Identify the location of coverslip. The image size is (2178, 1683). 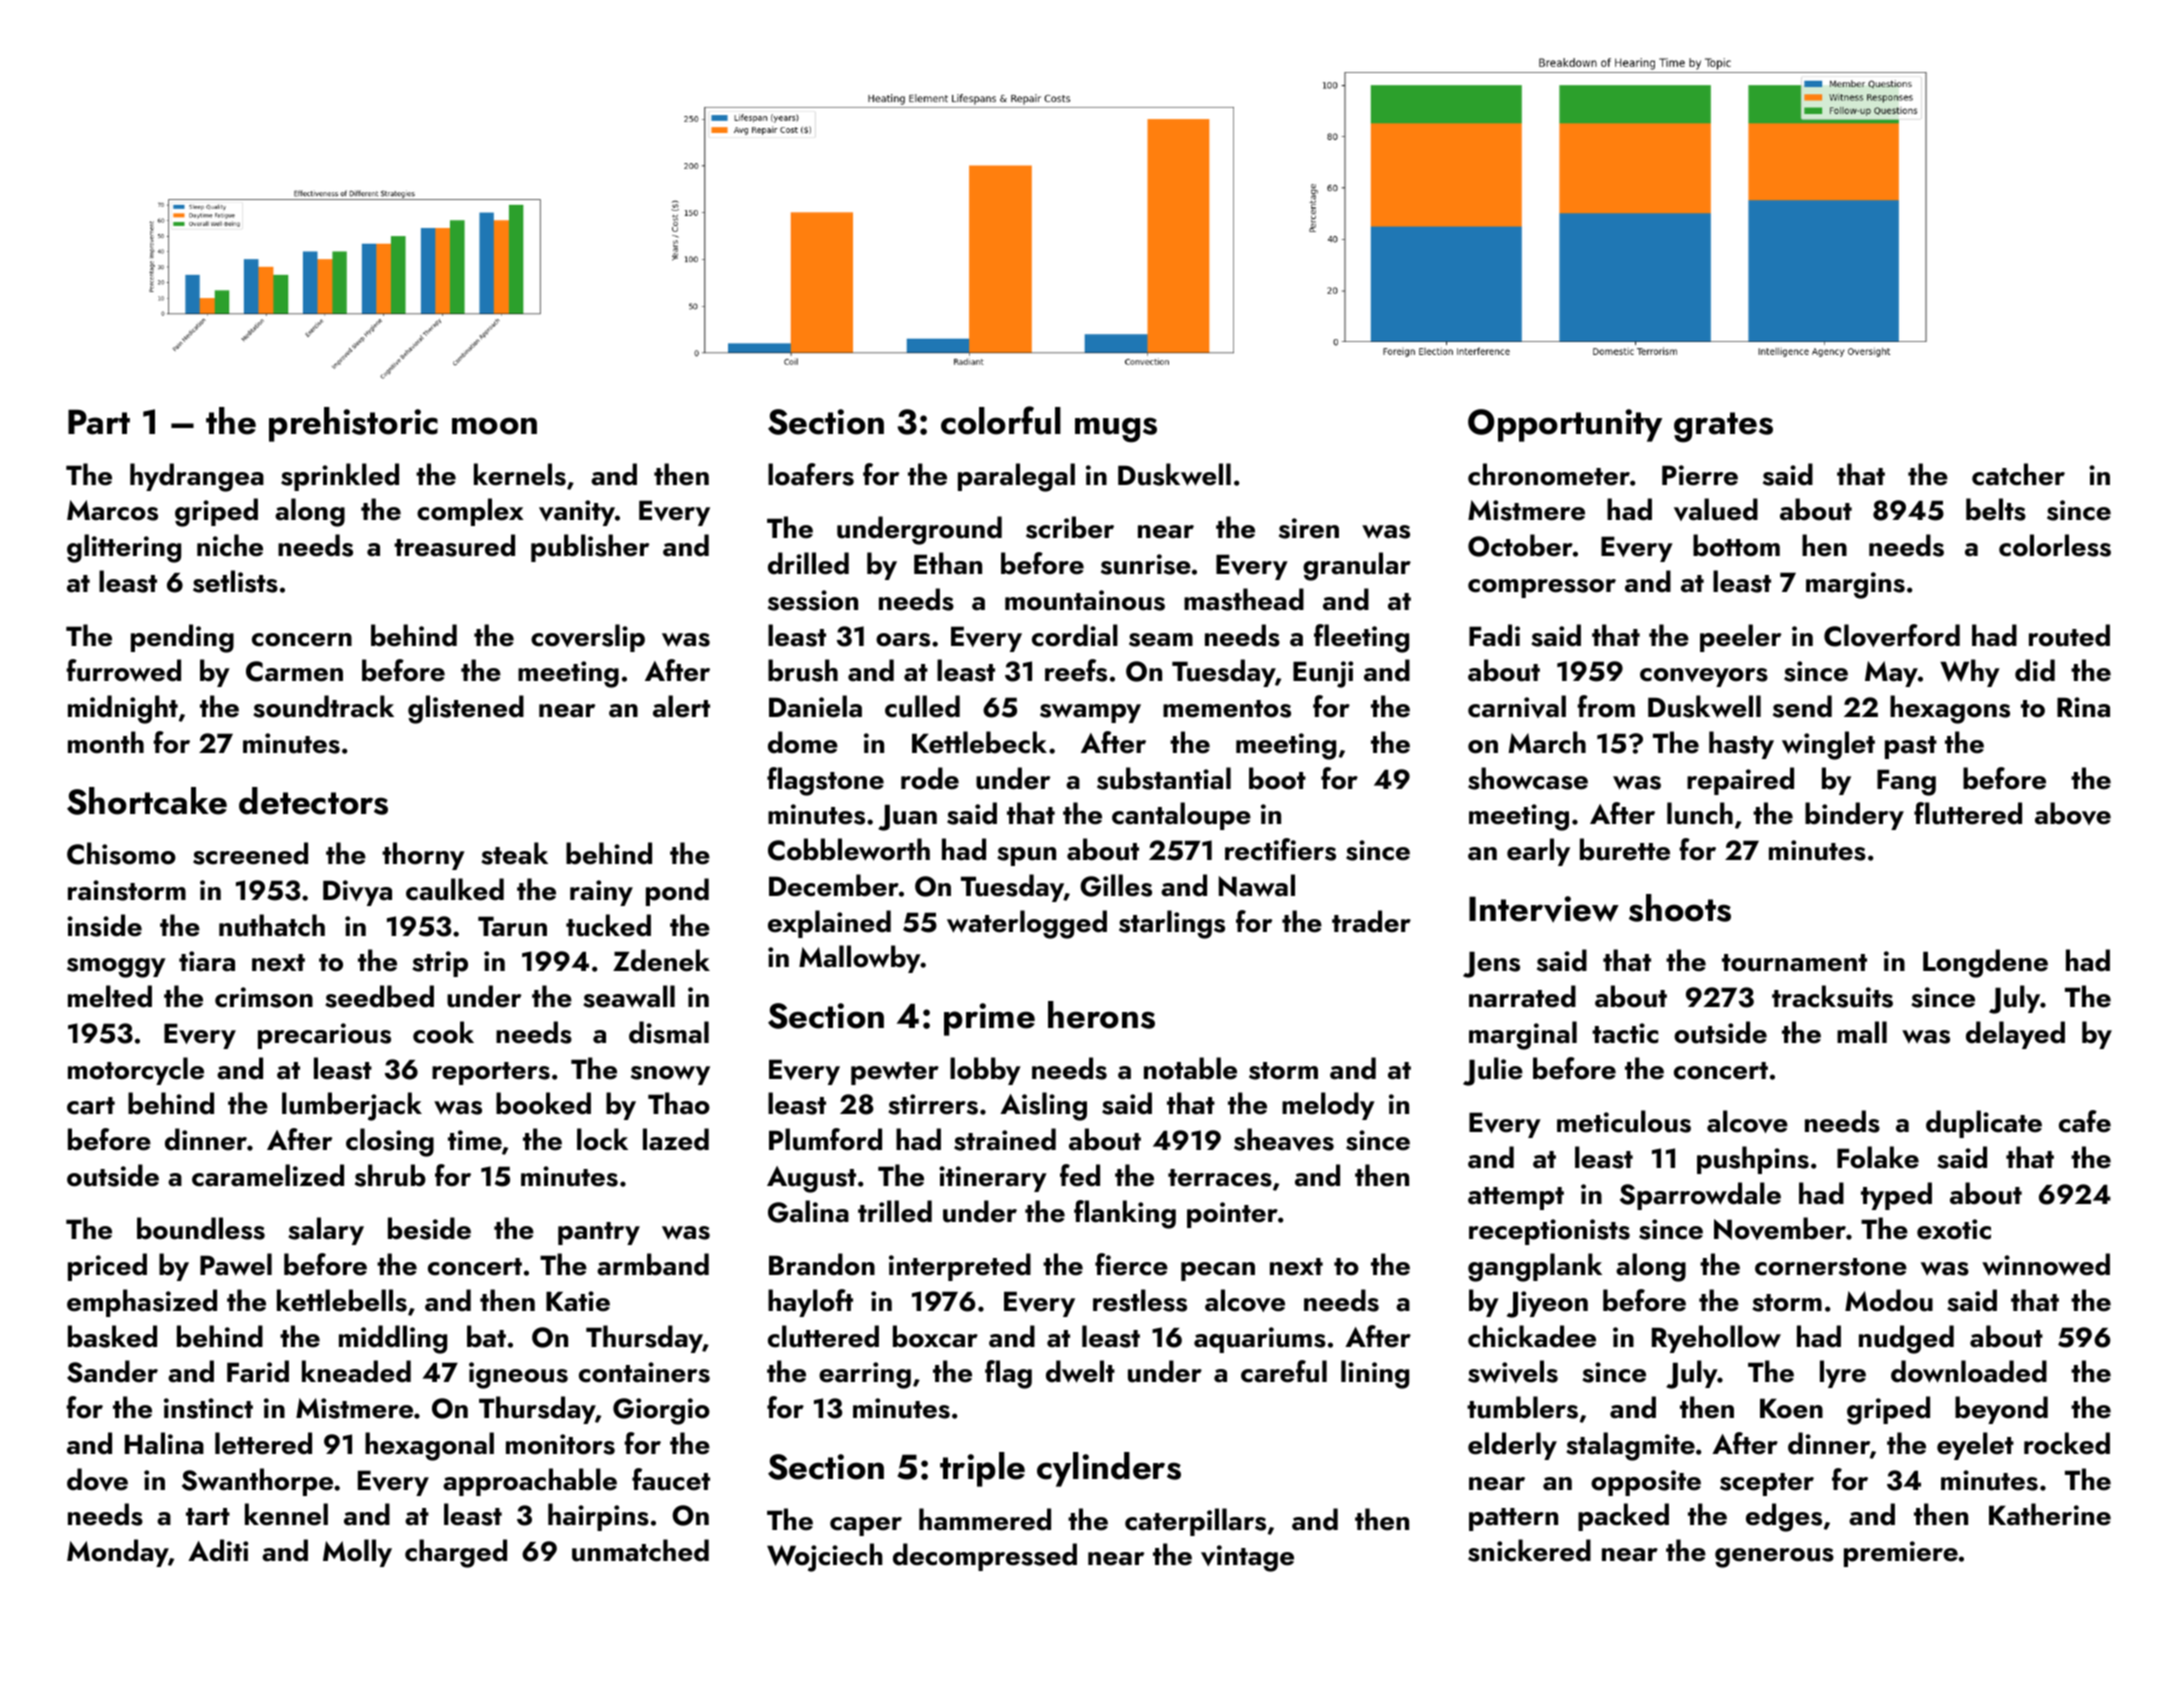
(588, 638).
